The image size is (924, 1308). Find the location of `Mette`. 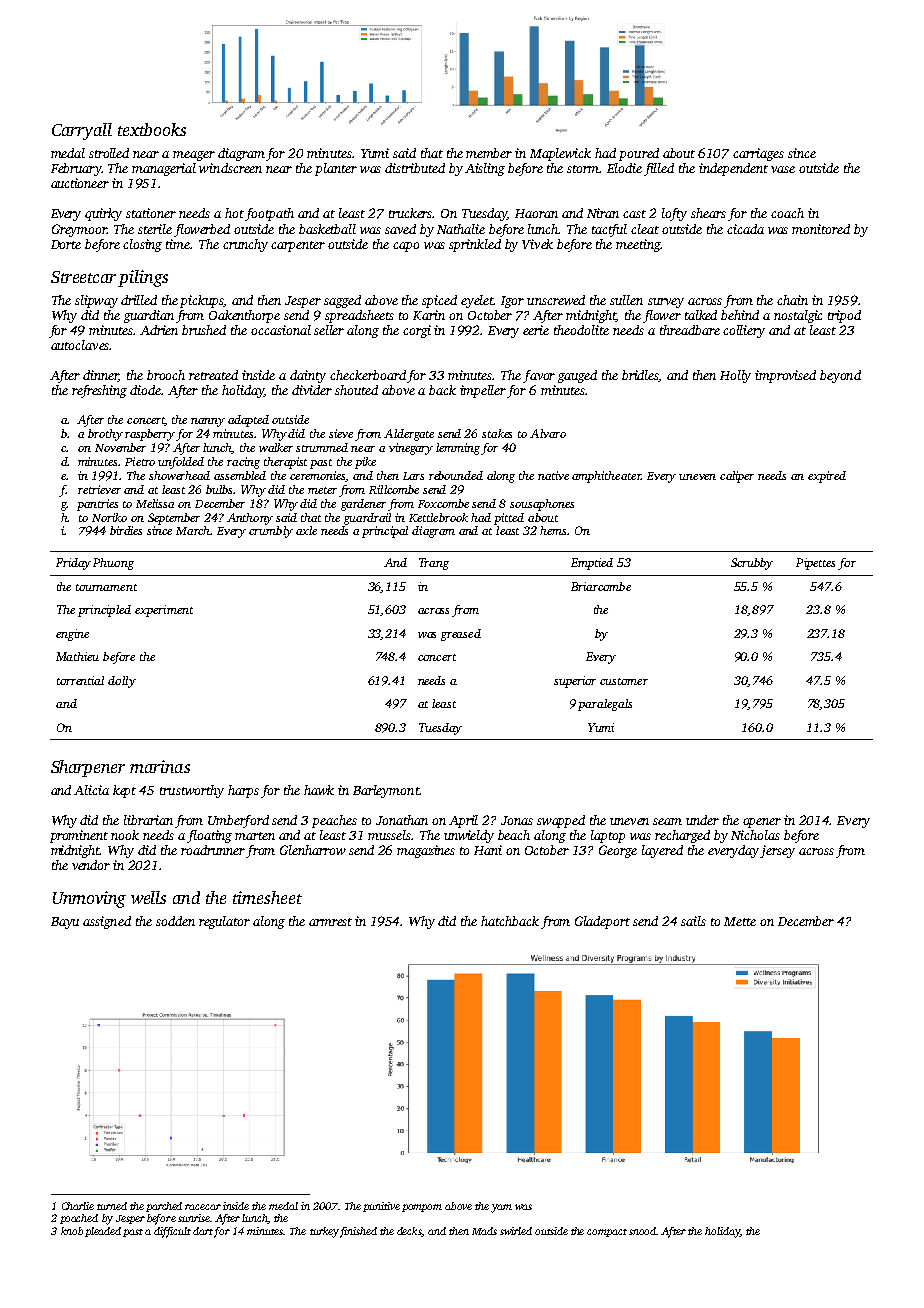

Mette is located at coordinates (740, 921).
